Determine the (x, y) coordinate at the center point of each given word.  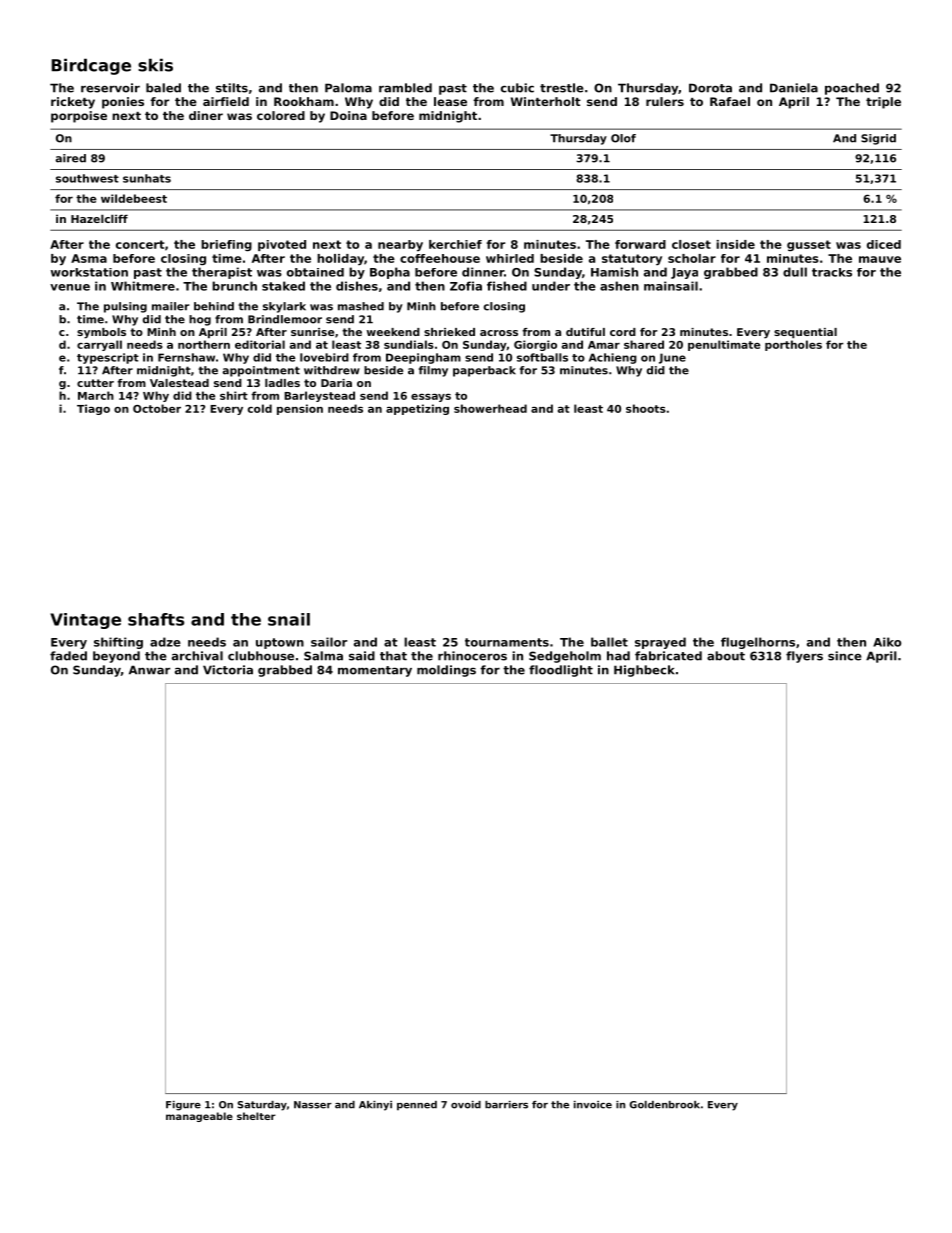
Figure (183, 1106)
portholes (793, 345)
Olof (623, 138)
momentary (375, 671)
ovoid (466, 1105)
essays (431, 398)
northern (204, 344)
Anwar (149, 670)
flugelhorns (758, 643)
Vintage (85, 621)
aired (71, 158)
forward (640, 244)
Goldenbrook (665, 1105)
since (845, 656)
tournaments (507, 642)
